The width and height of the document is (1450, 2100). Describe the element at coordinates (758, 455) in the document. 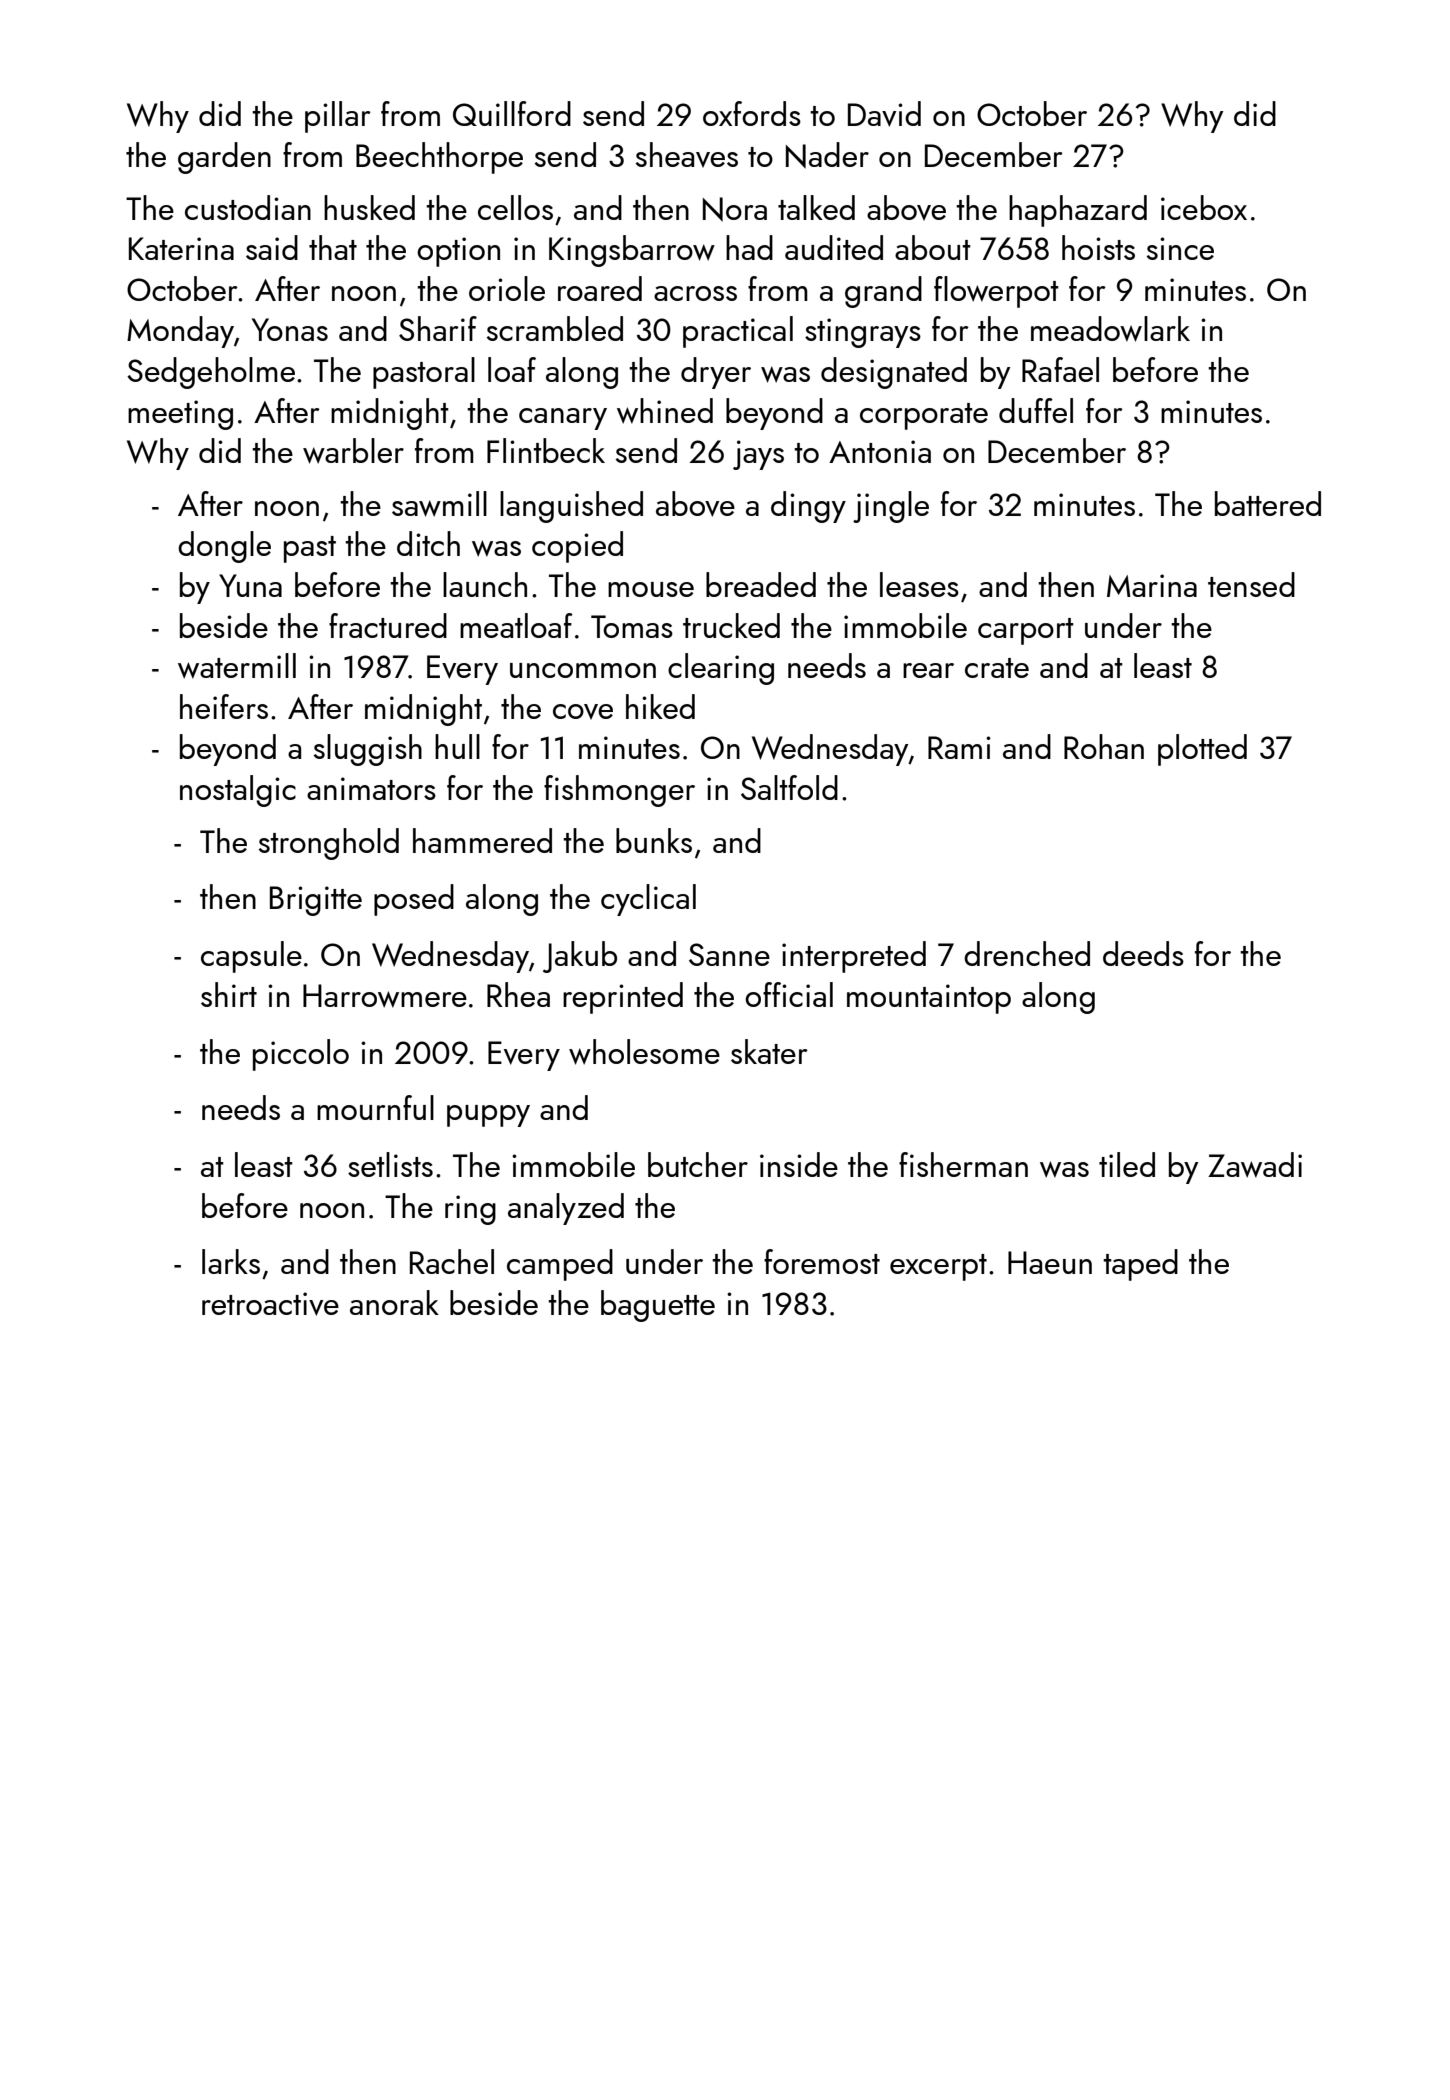

I see `jays` at that location.
